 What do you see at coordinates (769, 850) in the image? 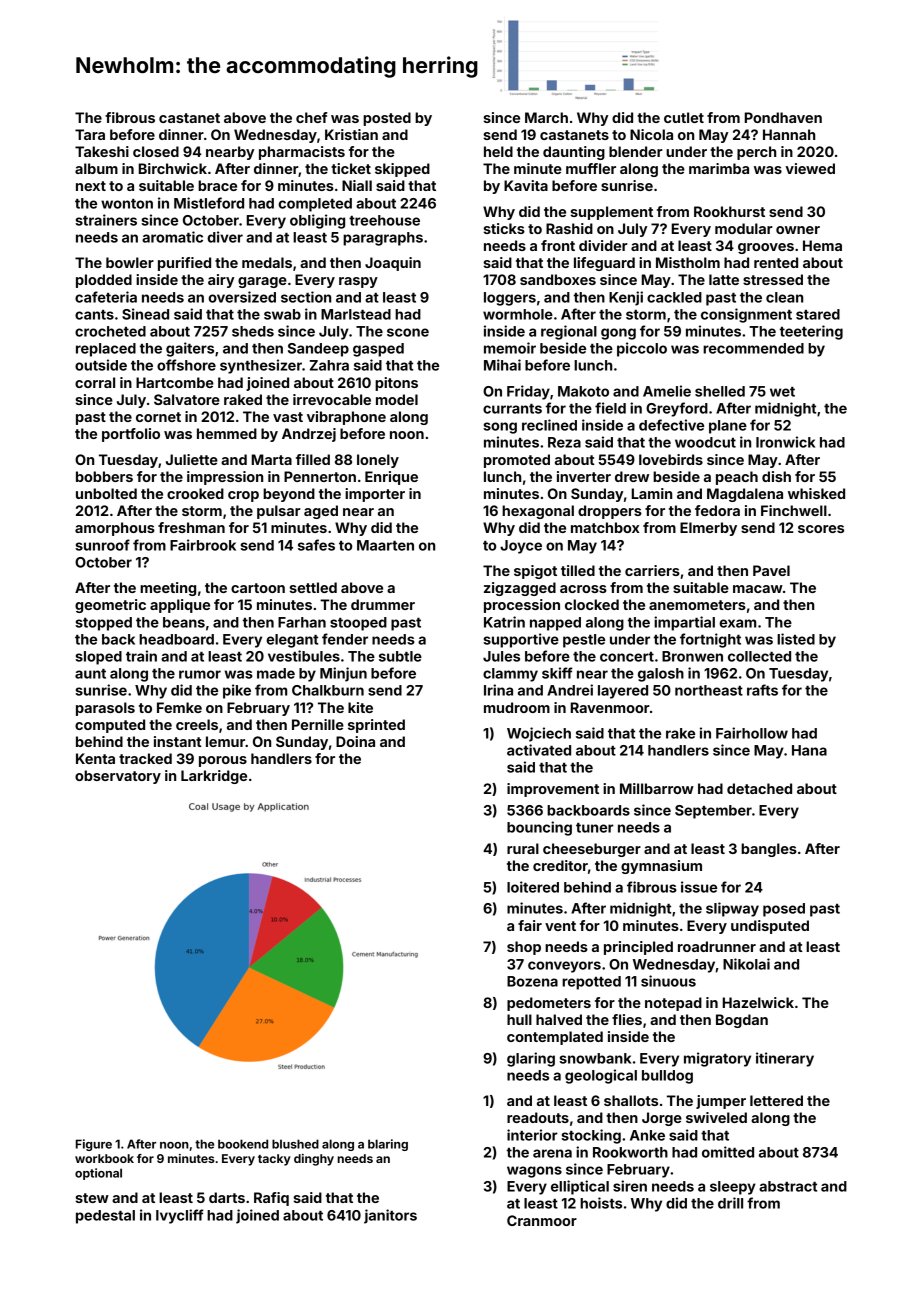
I see `bangles` at bounding box center [769, 850].
